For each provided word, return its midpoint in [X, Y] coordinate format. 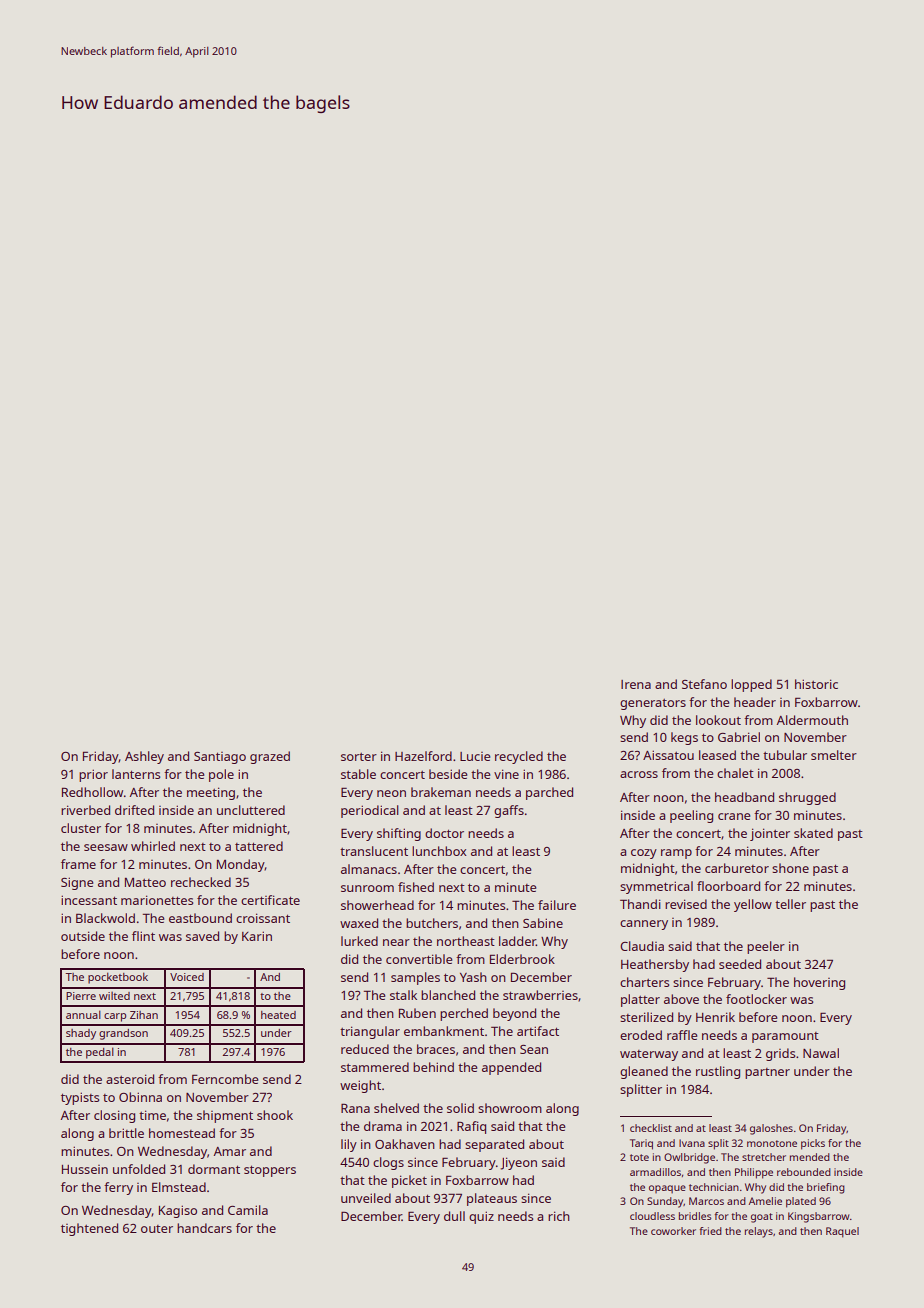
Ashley [144, 757]
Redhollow [92, 792]
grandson [123, 1034]
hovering [819, 983]
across [639, 774]
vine [506, 774]
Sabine [543, 923]
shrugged [807, 798]
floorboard [728, 886]
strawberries [540, 995]
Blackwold [105, 918]
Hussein [85, 1169]
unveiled [366, 1198]
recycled [519, 757]
